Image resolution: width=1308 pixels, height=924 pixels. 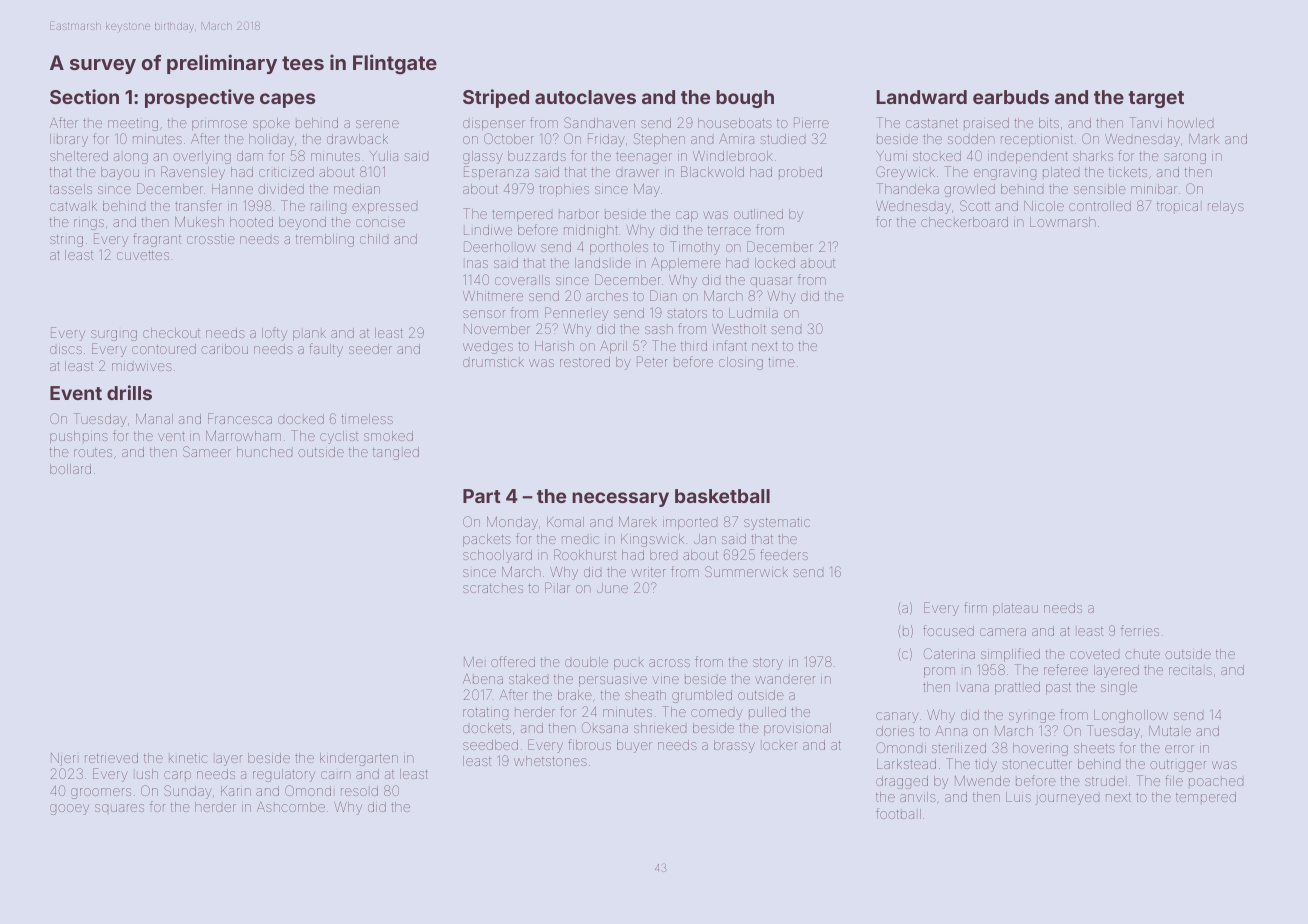 What do you see at coordinates (70, 469) in the page?
I see `bollard` at bounding box center [70, 469].
